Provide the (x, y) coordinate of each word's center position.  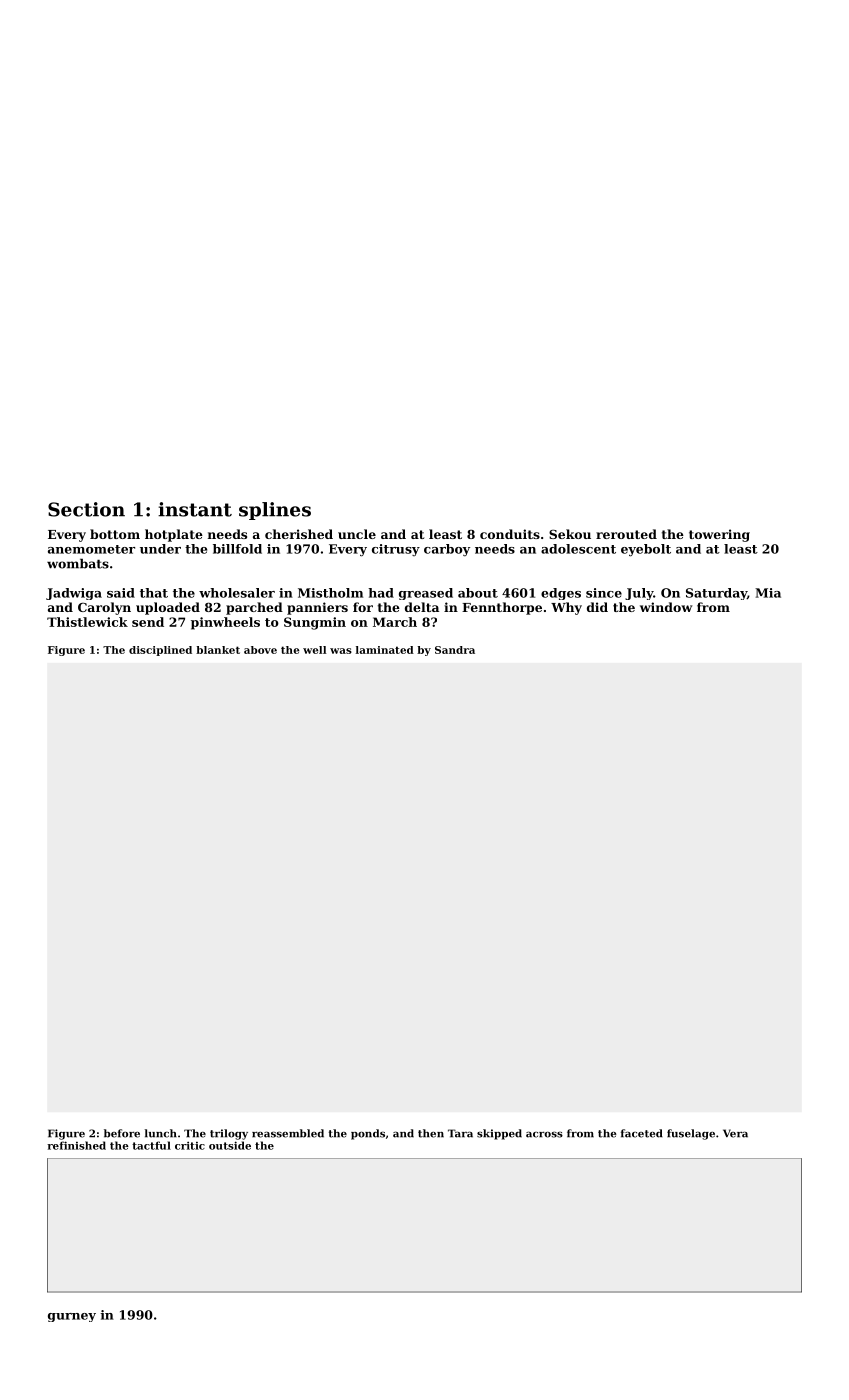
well (315, 650)
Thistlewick (87, 622)
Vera (735, 1133)
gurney (72, 1317)
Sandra (455, 650)
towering (719, 535)
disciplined (160, 651)
